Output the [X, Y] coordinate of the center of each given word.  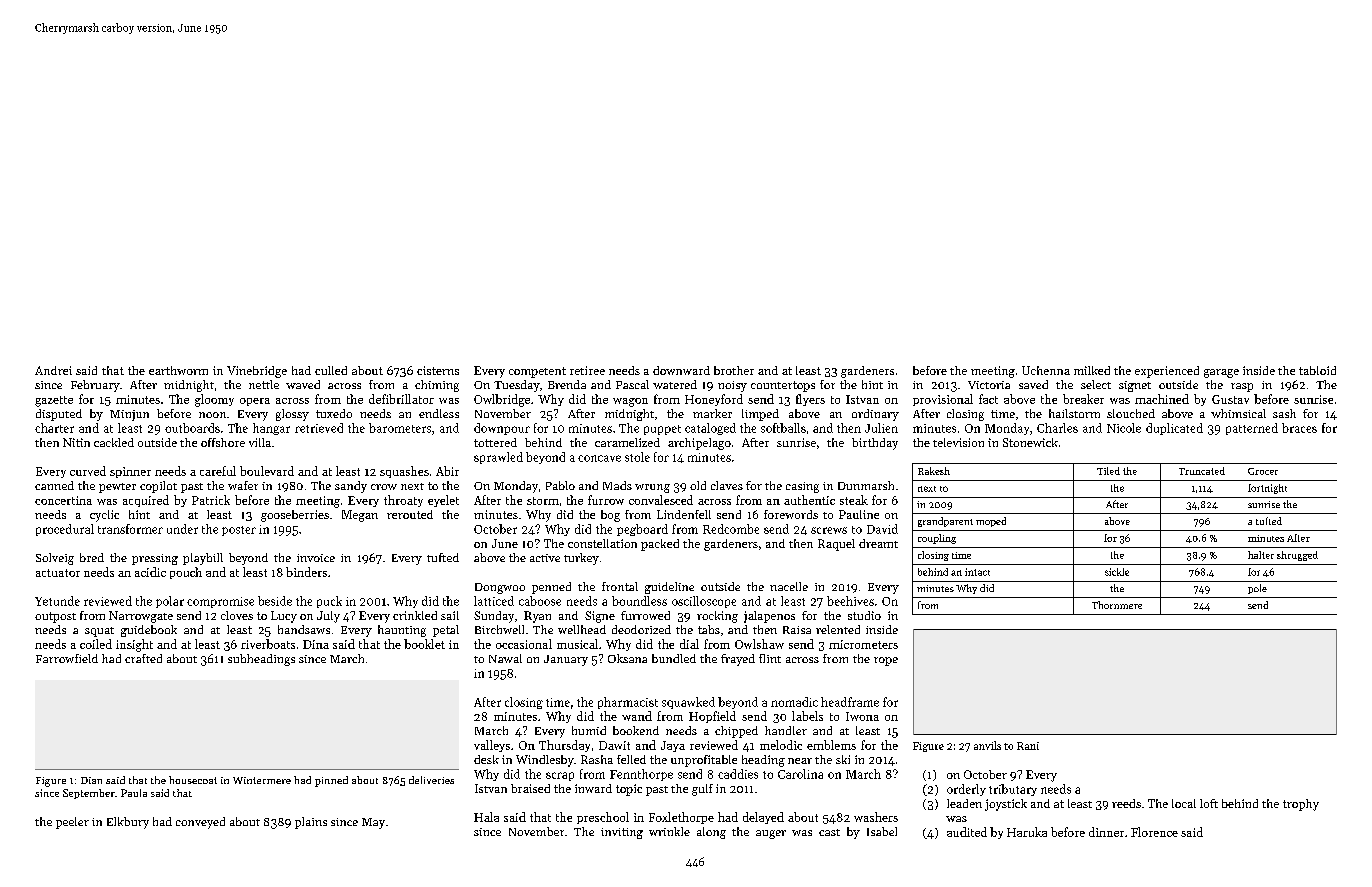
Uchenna [1046, 370]
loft [1209, 803]
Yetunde [57, 601]
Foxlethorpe [681, 818]
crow [384, 487]
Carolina [800, 774]
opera [255, 402]
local [1184, 803]
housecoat [193, 780]
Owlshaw [759, 644]
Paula [134, 793]
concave [599, 458]
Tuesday [517, 386]
